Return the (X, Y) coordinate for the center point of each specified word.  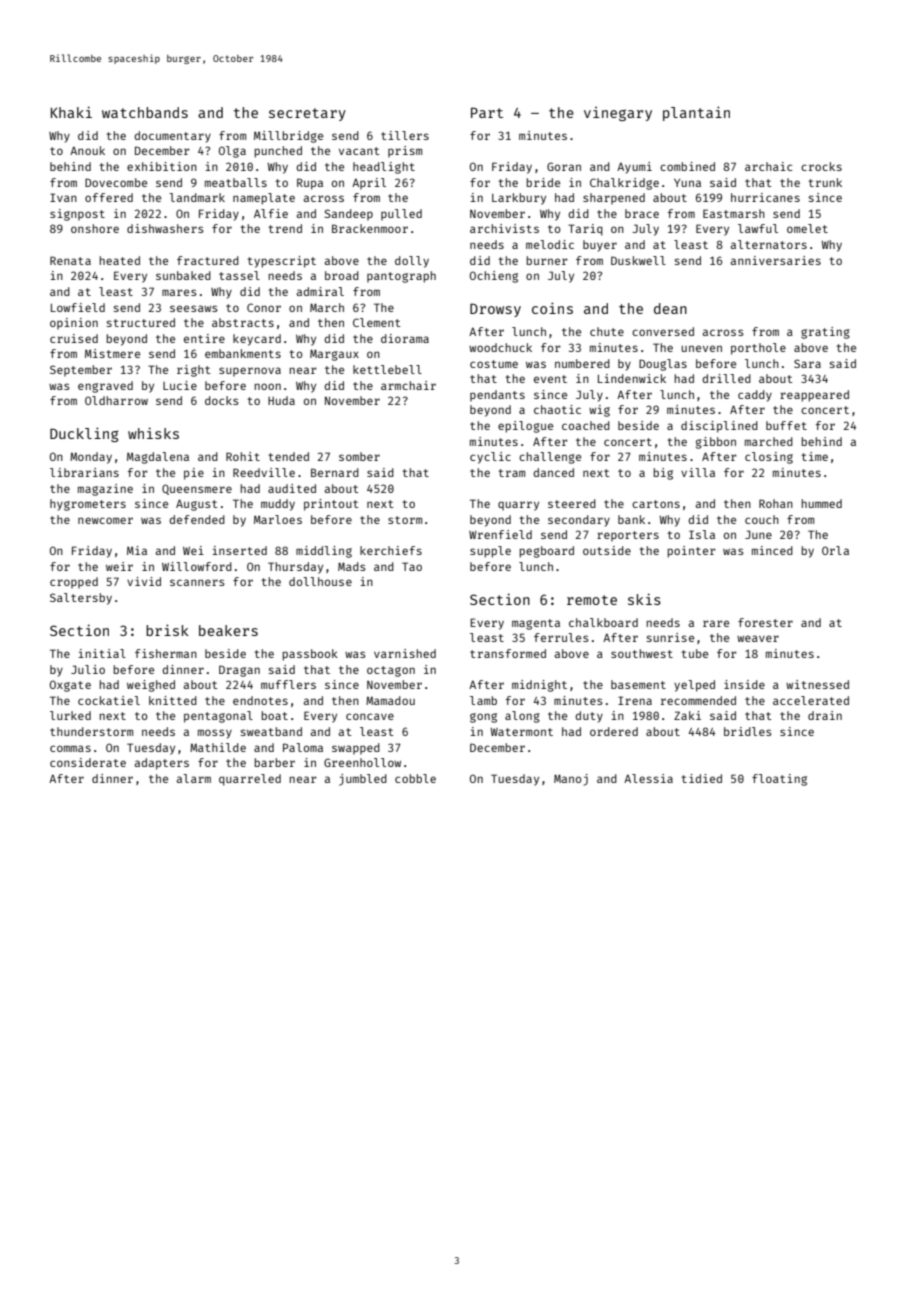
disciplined (719, 427)
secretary (307, 114)
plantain (696, 113)
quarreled (250, 780)
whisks (153, 433)
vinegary (618, 114)
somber (359, 456)
